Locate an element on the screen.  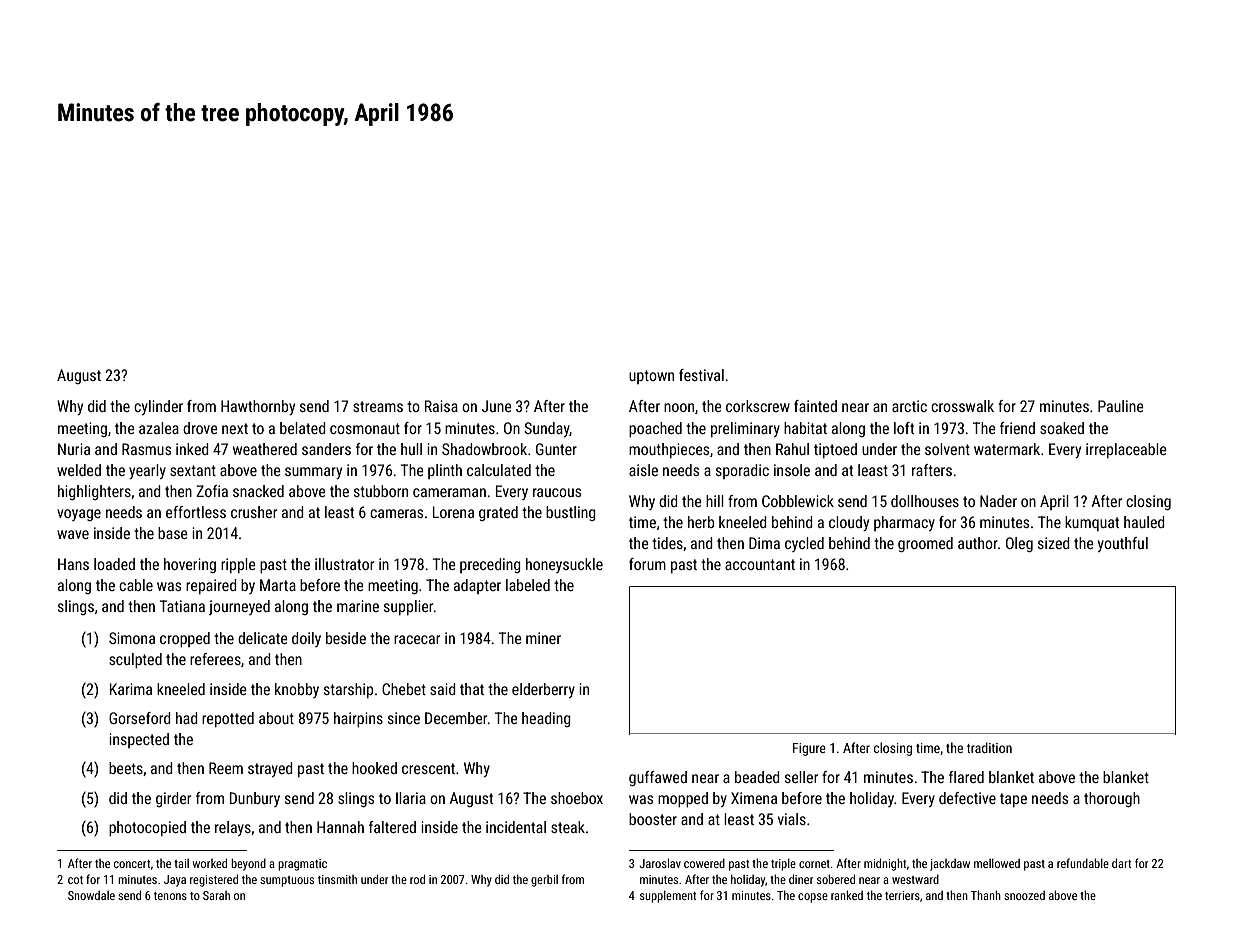
inked is located at coordinates (192, 449).
